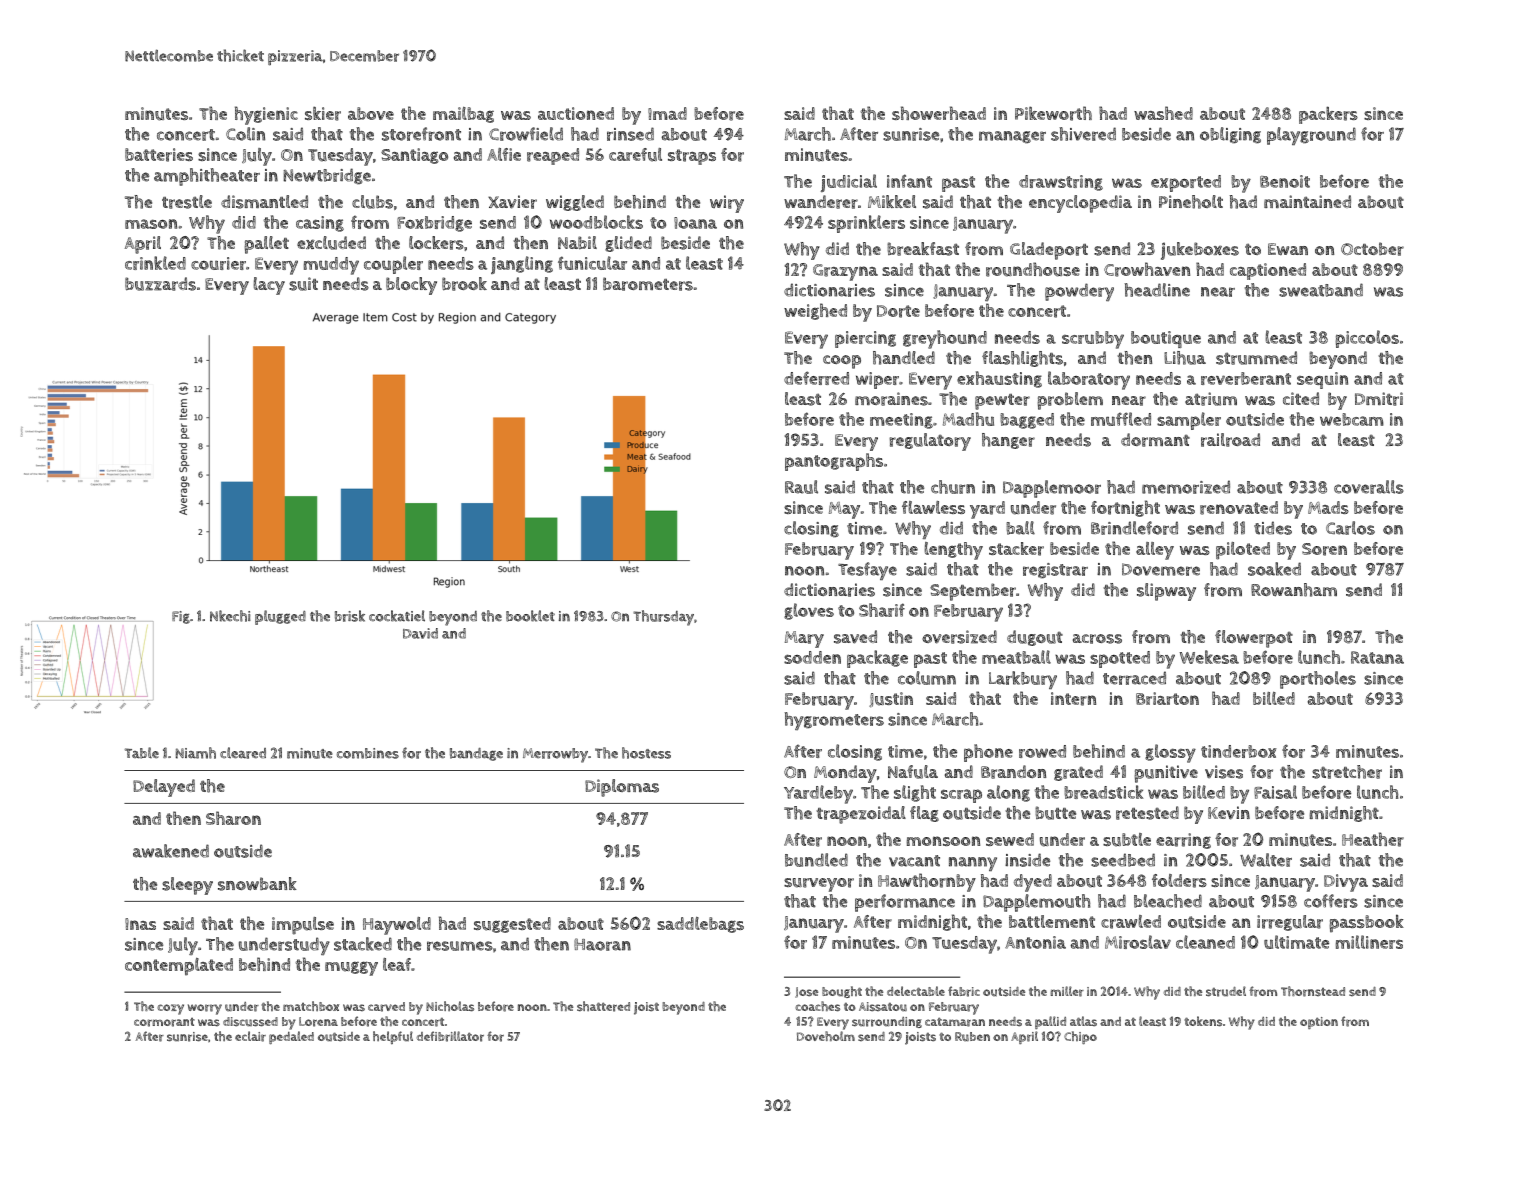  Describe the element at coordinates (915, 793) in the page. I see `slight` at that location.
